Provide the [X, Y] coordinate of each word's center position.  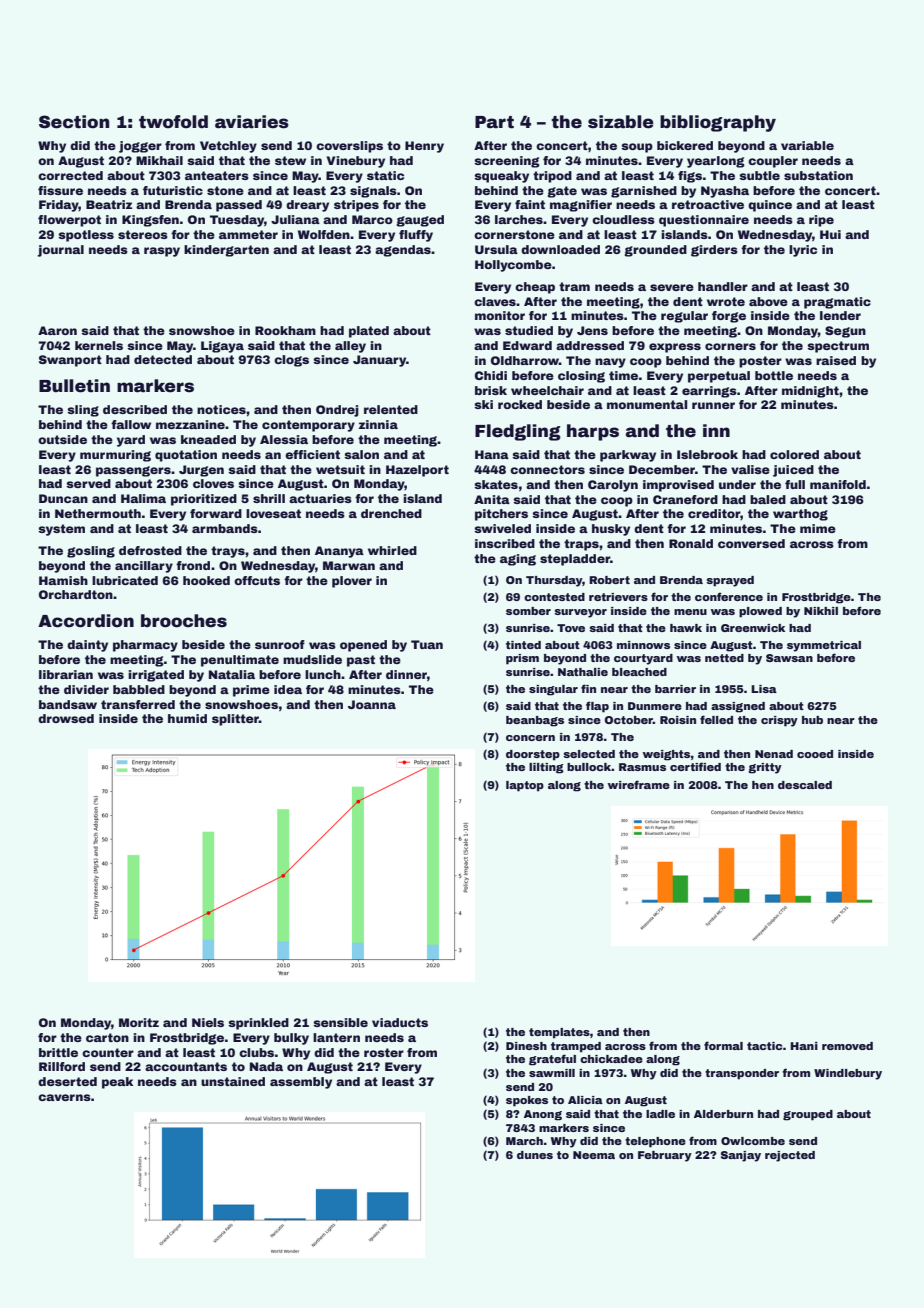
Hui [830, 234]
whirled [392, 550]
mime [818, 528]
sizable [621, 122]
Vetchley [228, 147]
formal [723, 1045]
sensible [340, 1022]
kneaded [208, 439]
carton [107, 1037]
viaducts [400, 1022]
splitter [235, 720]
